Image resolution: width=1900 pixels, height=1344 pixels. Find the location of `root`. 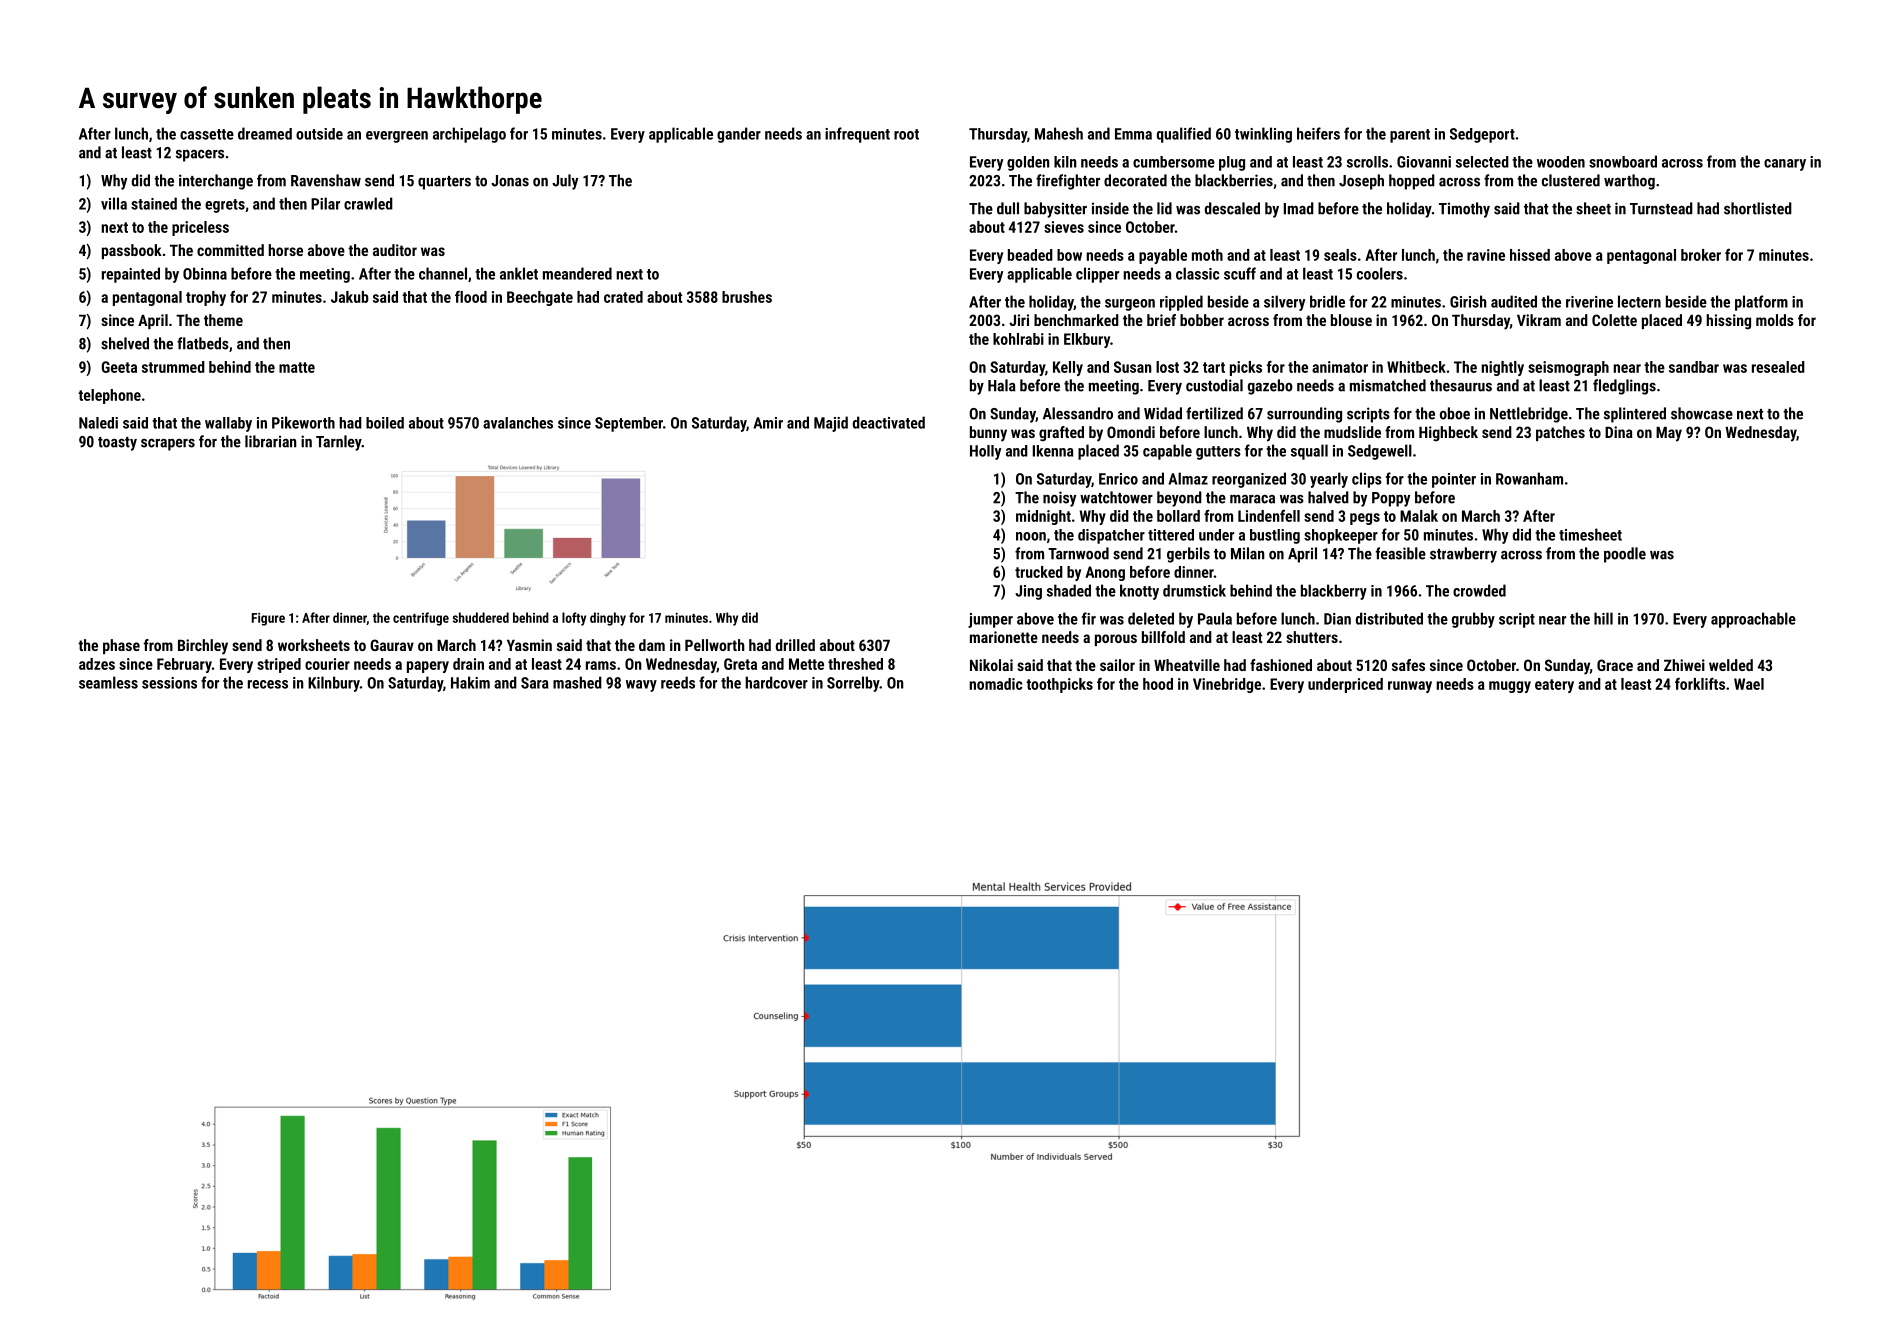

root is located at coordinates (906, 134).
